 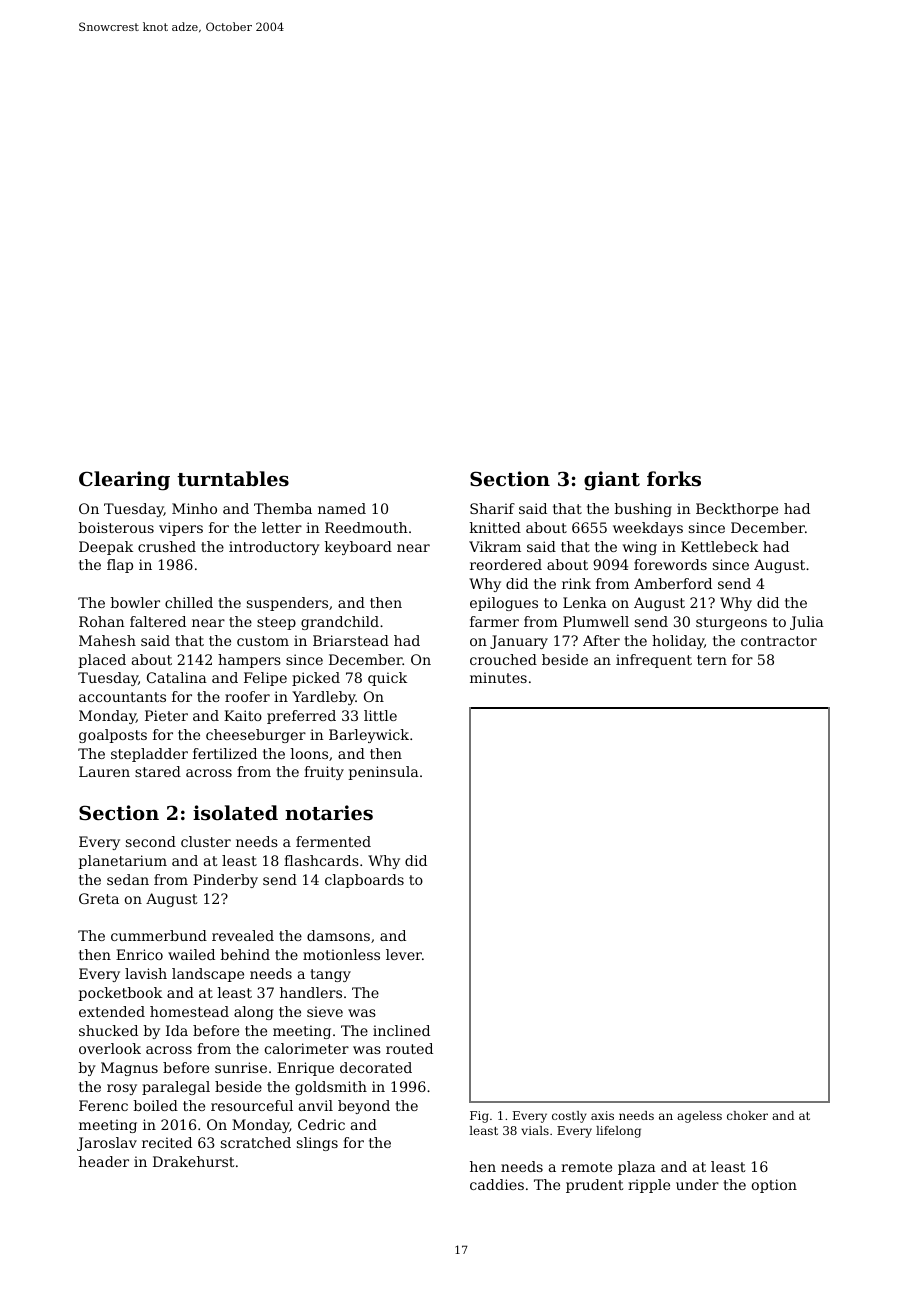 I want to click on routed, so click(x=409, y=1048).
